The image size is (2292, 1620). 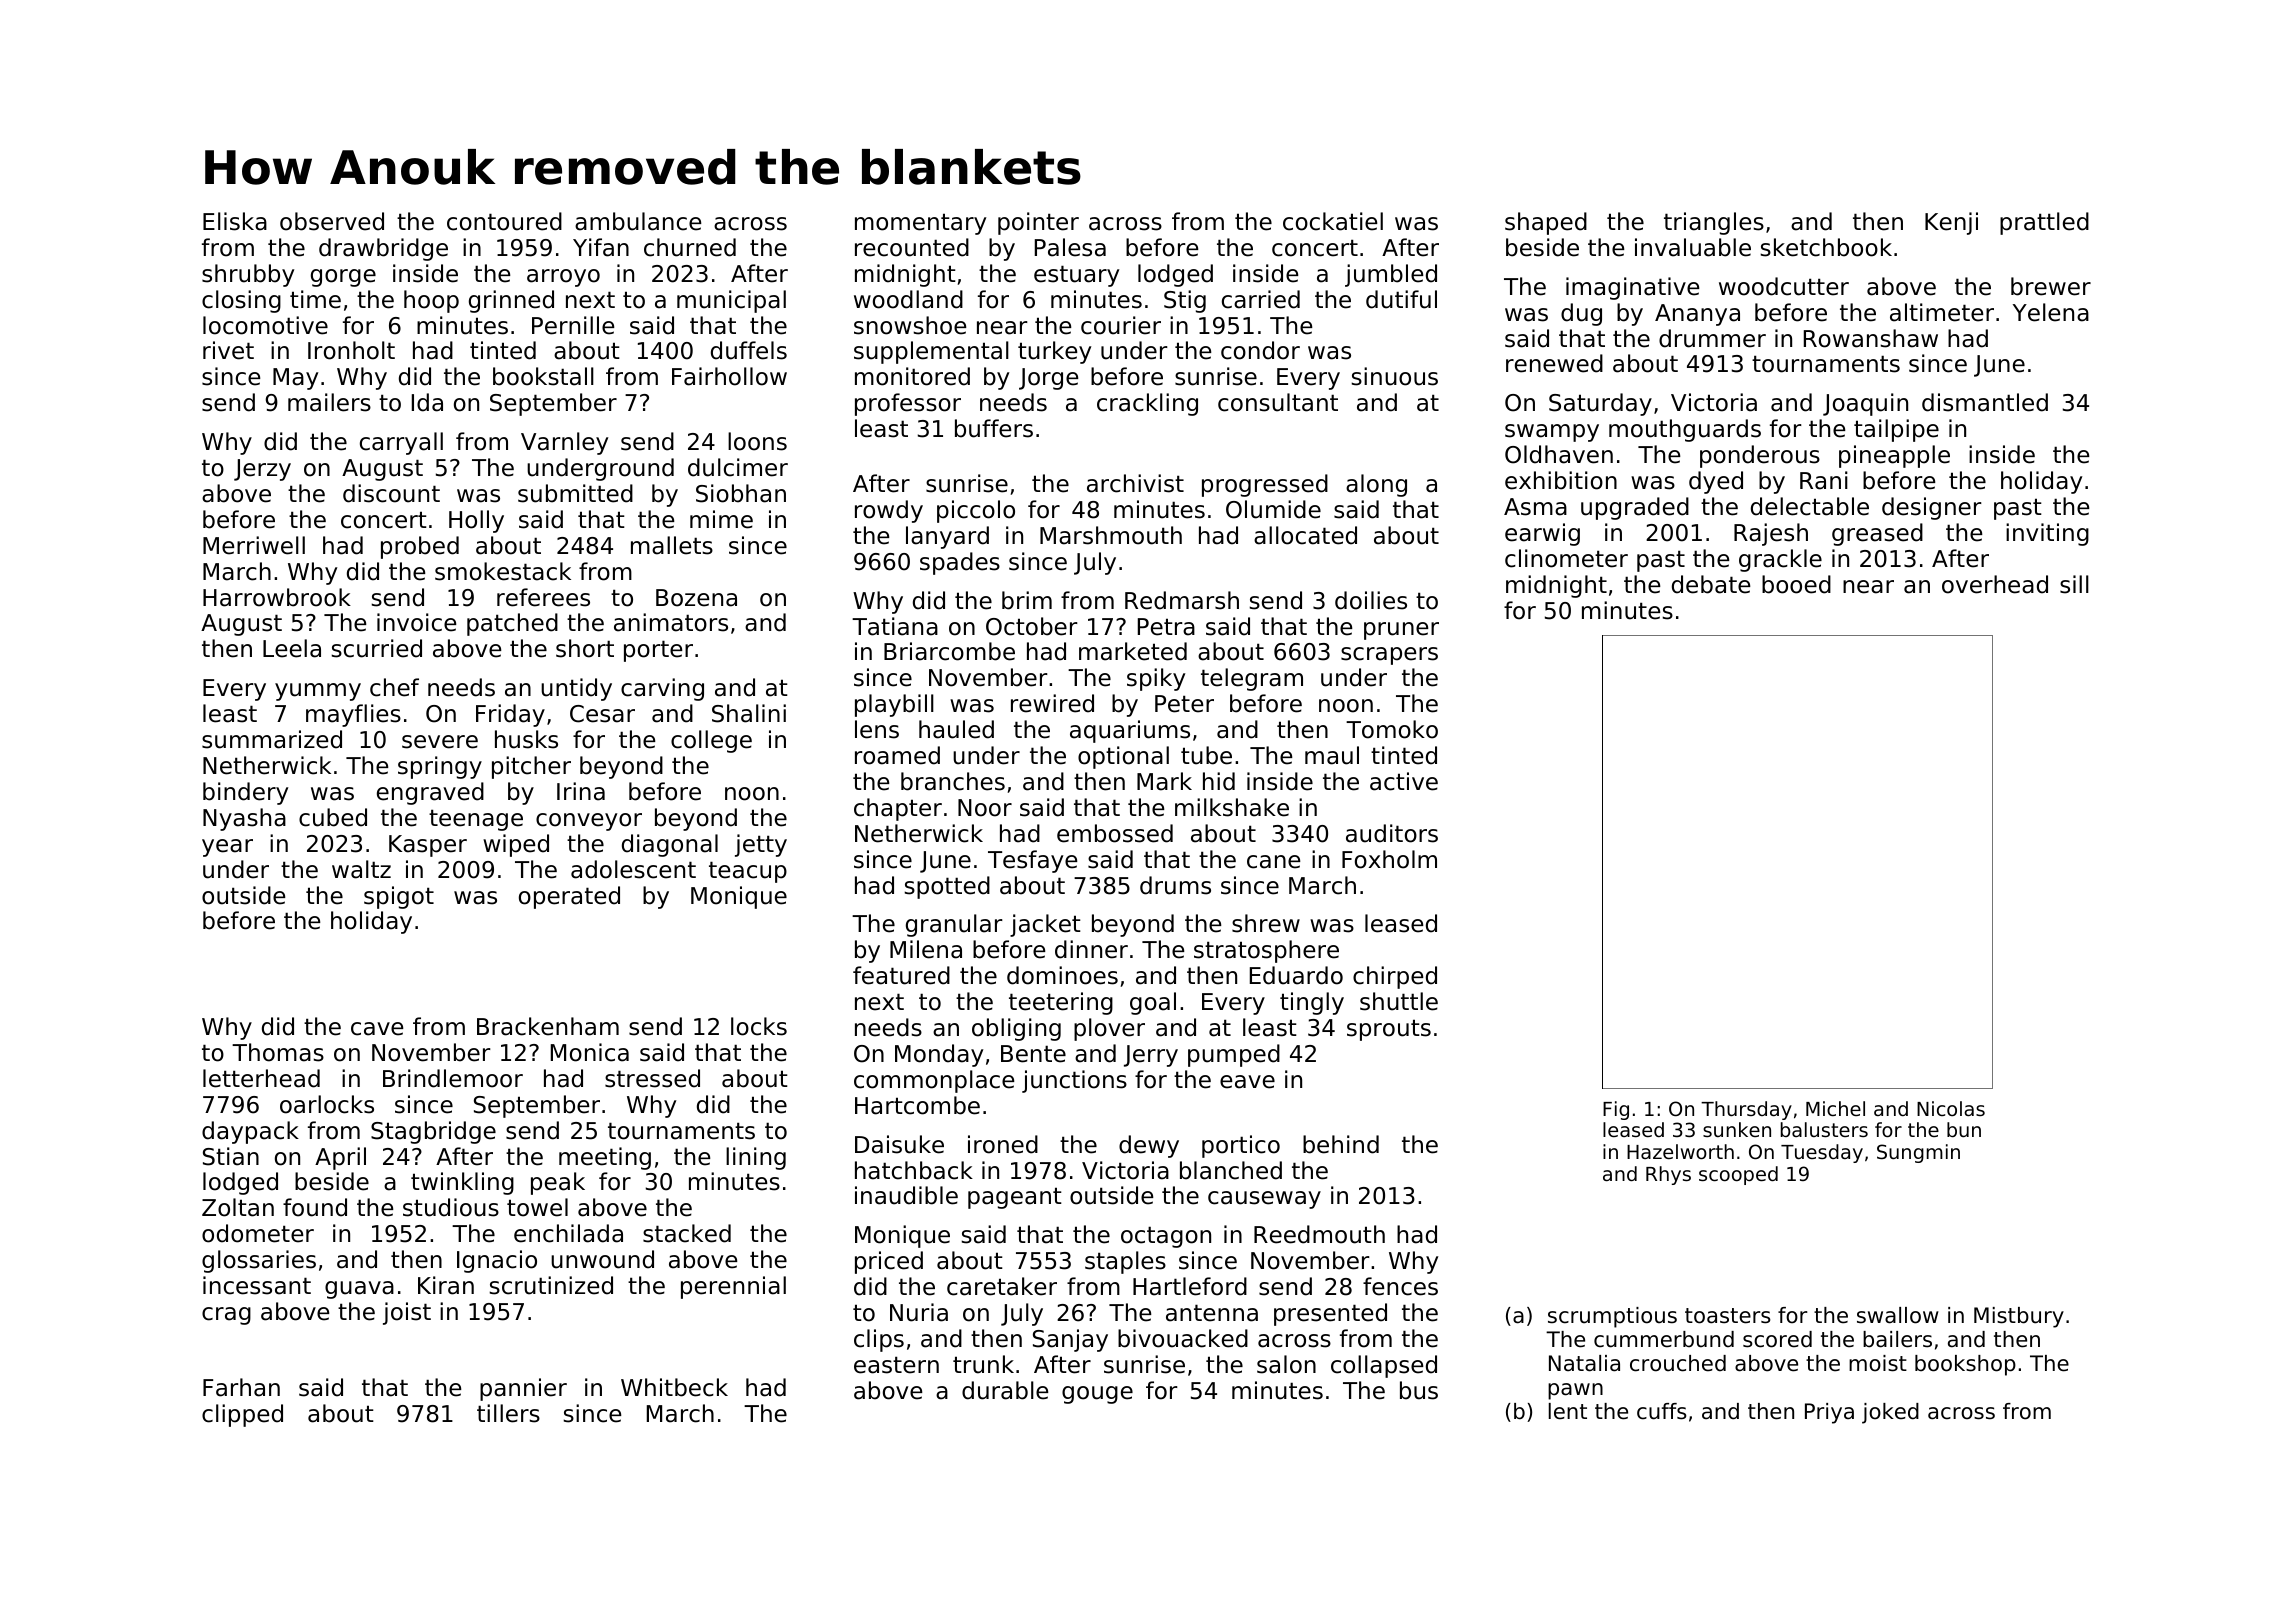 I want to click on gouge, so click(x=1097, y=1395).
